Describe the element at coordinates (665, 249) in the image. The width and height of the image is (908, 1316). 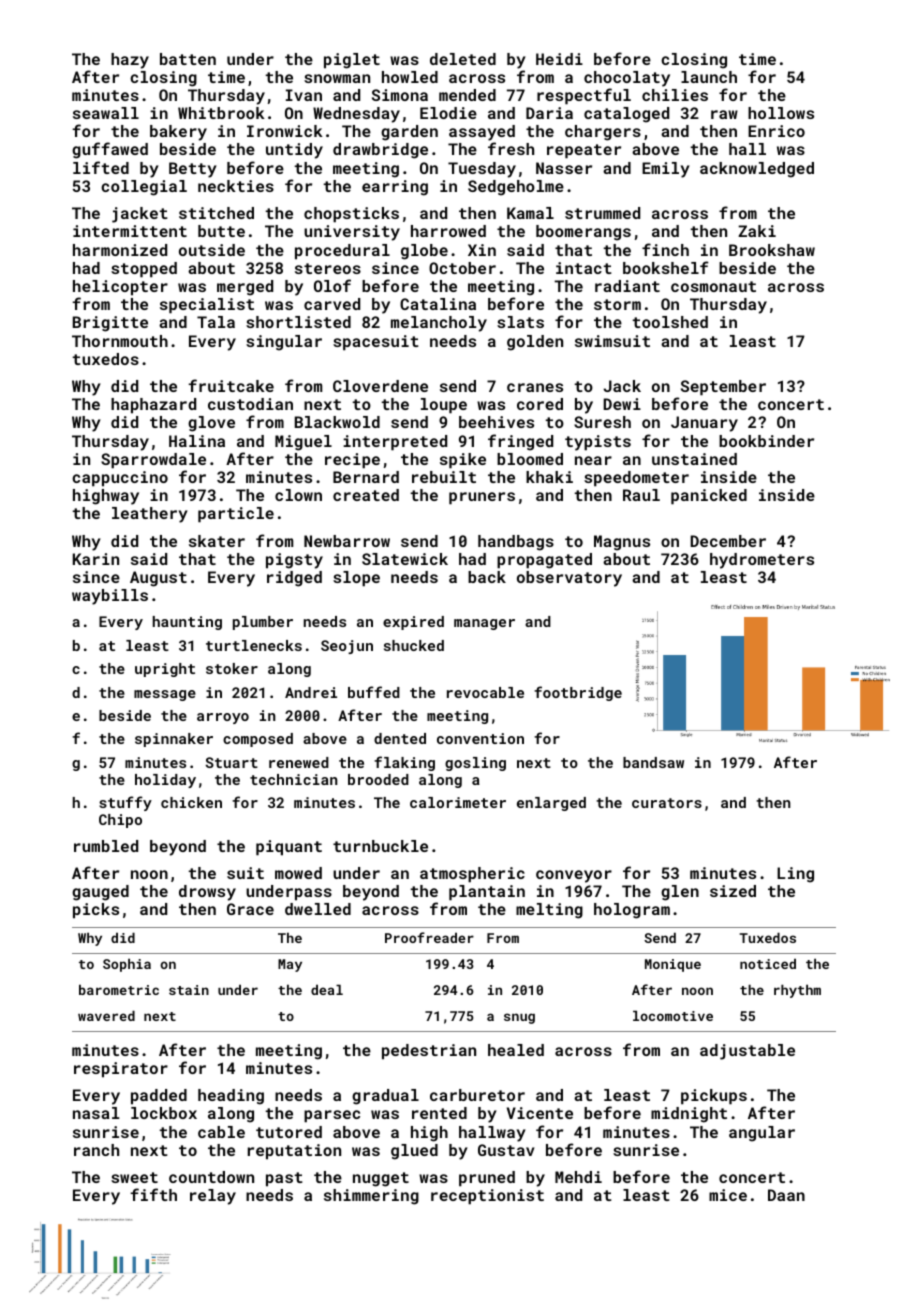
I see `finch` at that location.
